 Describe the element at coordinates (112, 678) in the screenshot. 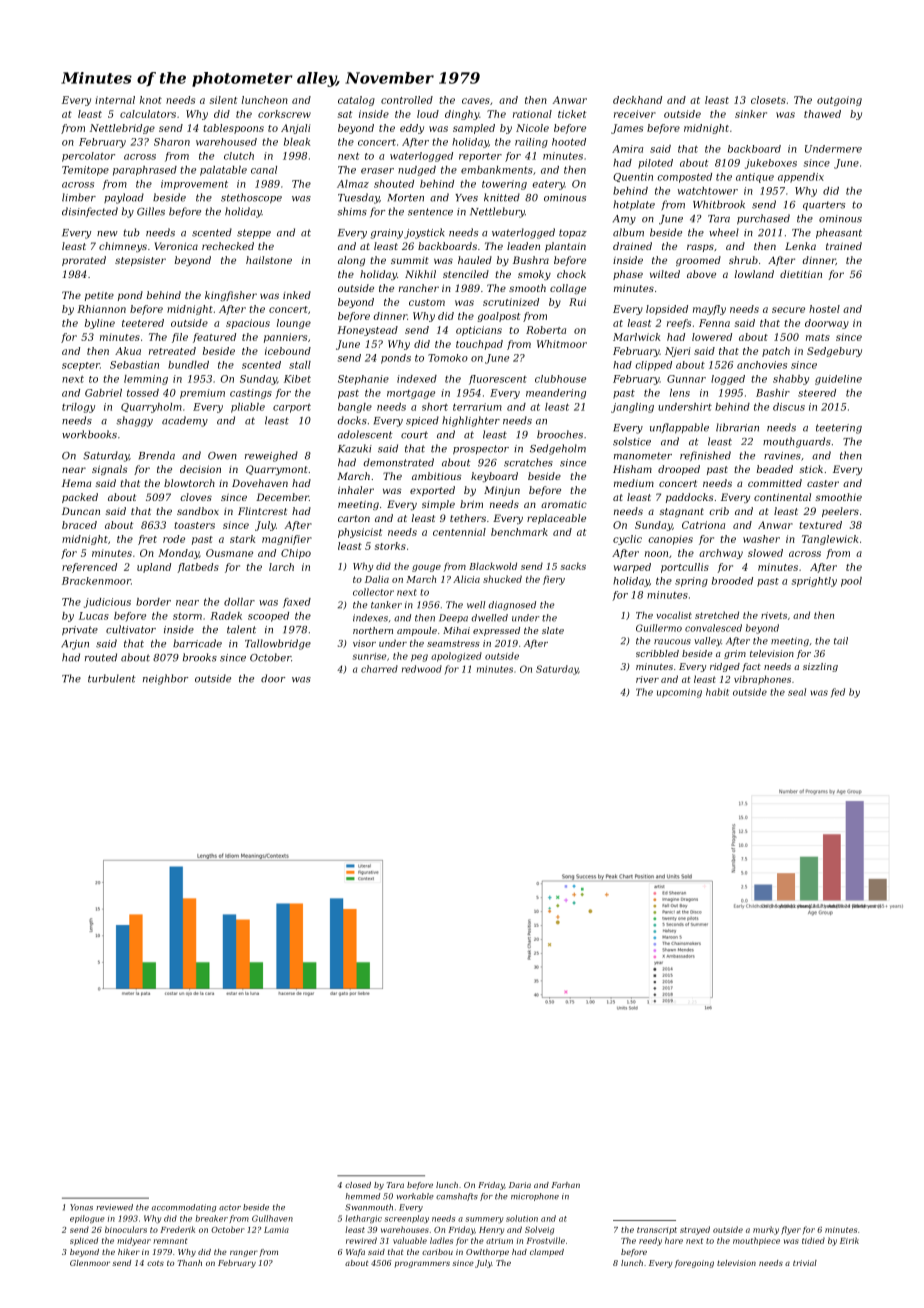

I see `turbulent` at that location.
